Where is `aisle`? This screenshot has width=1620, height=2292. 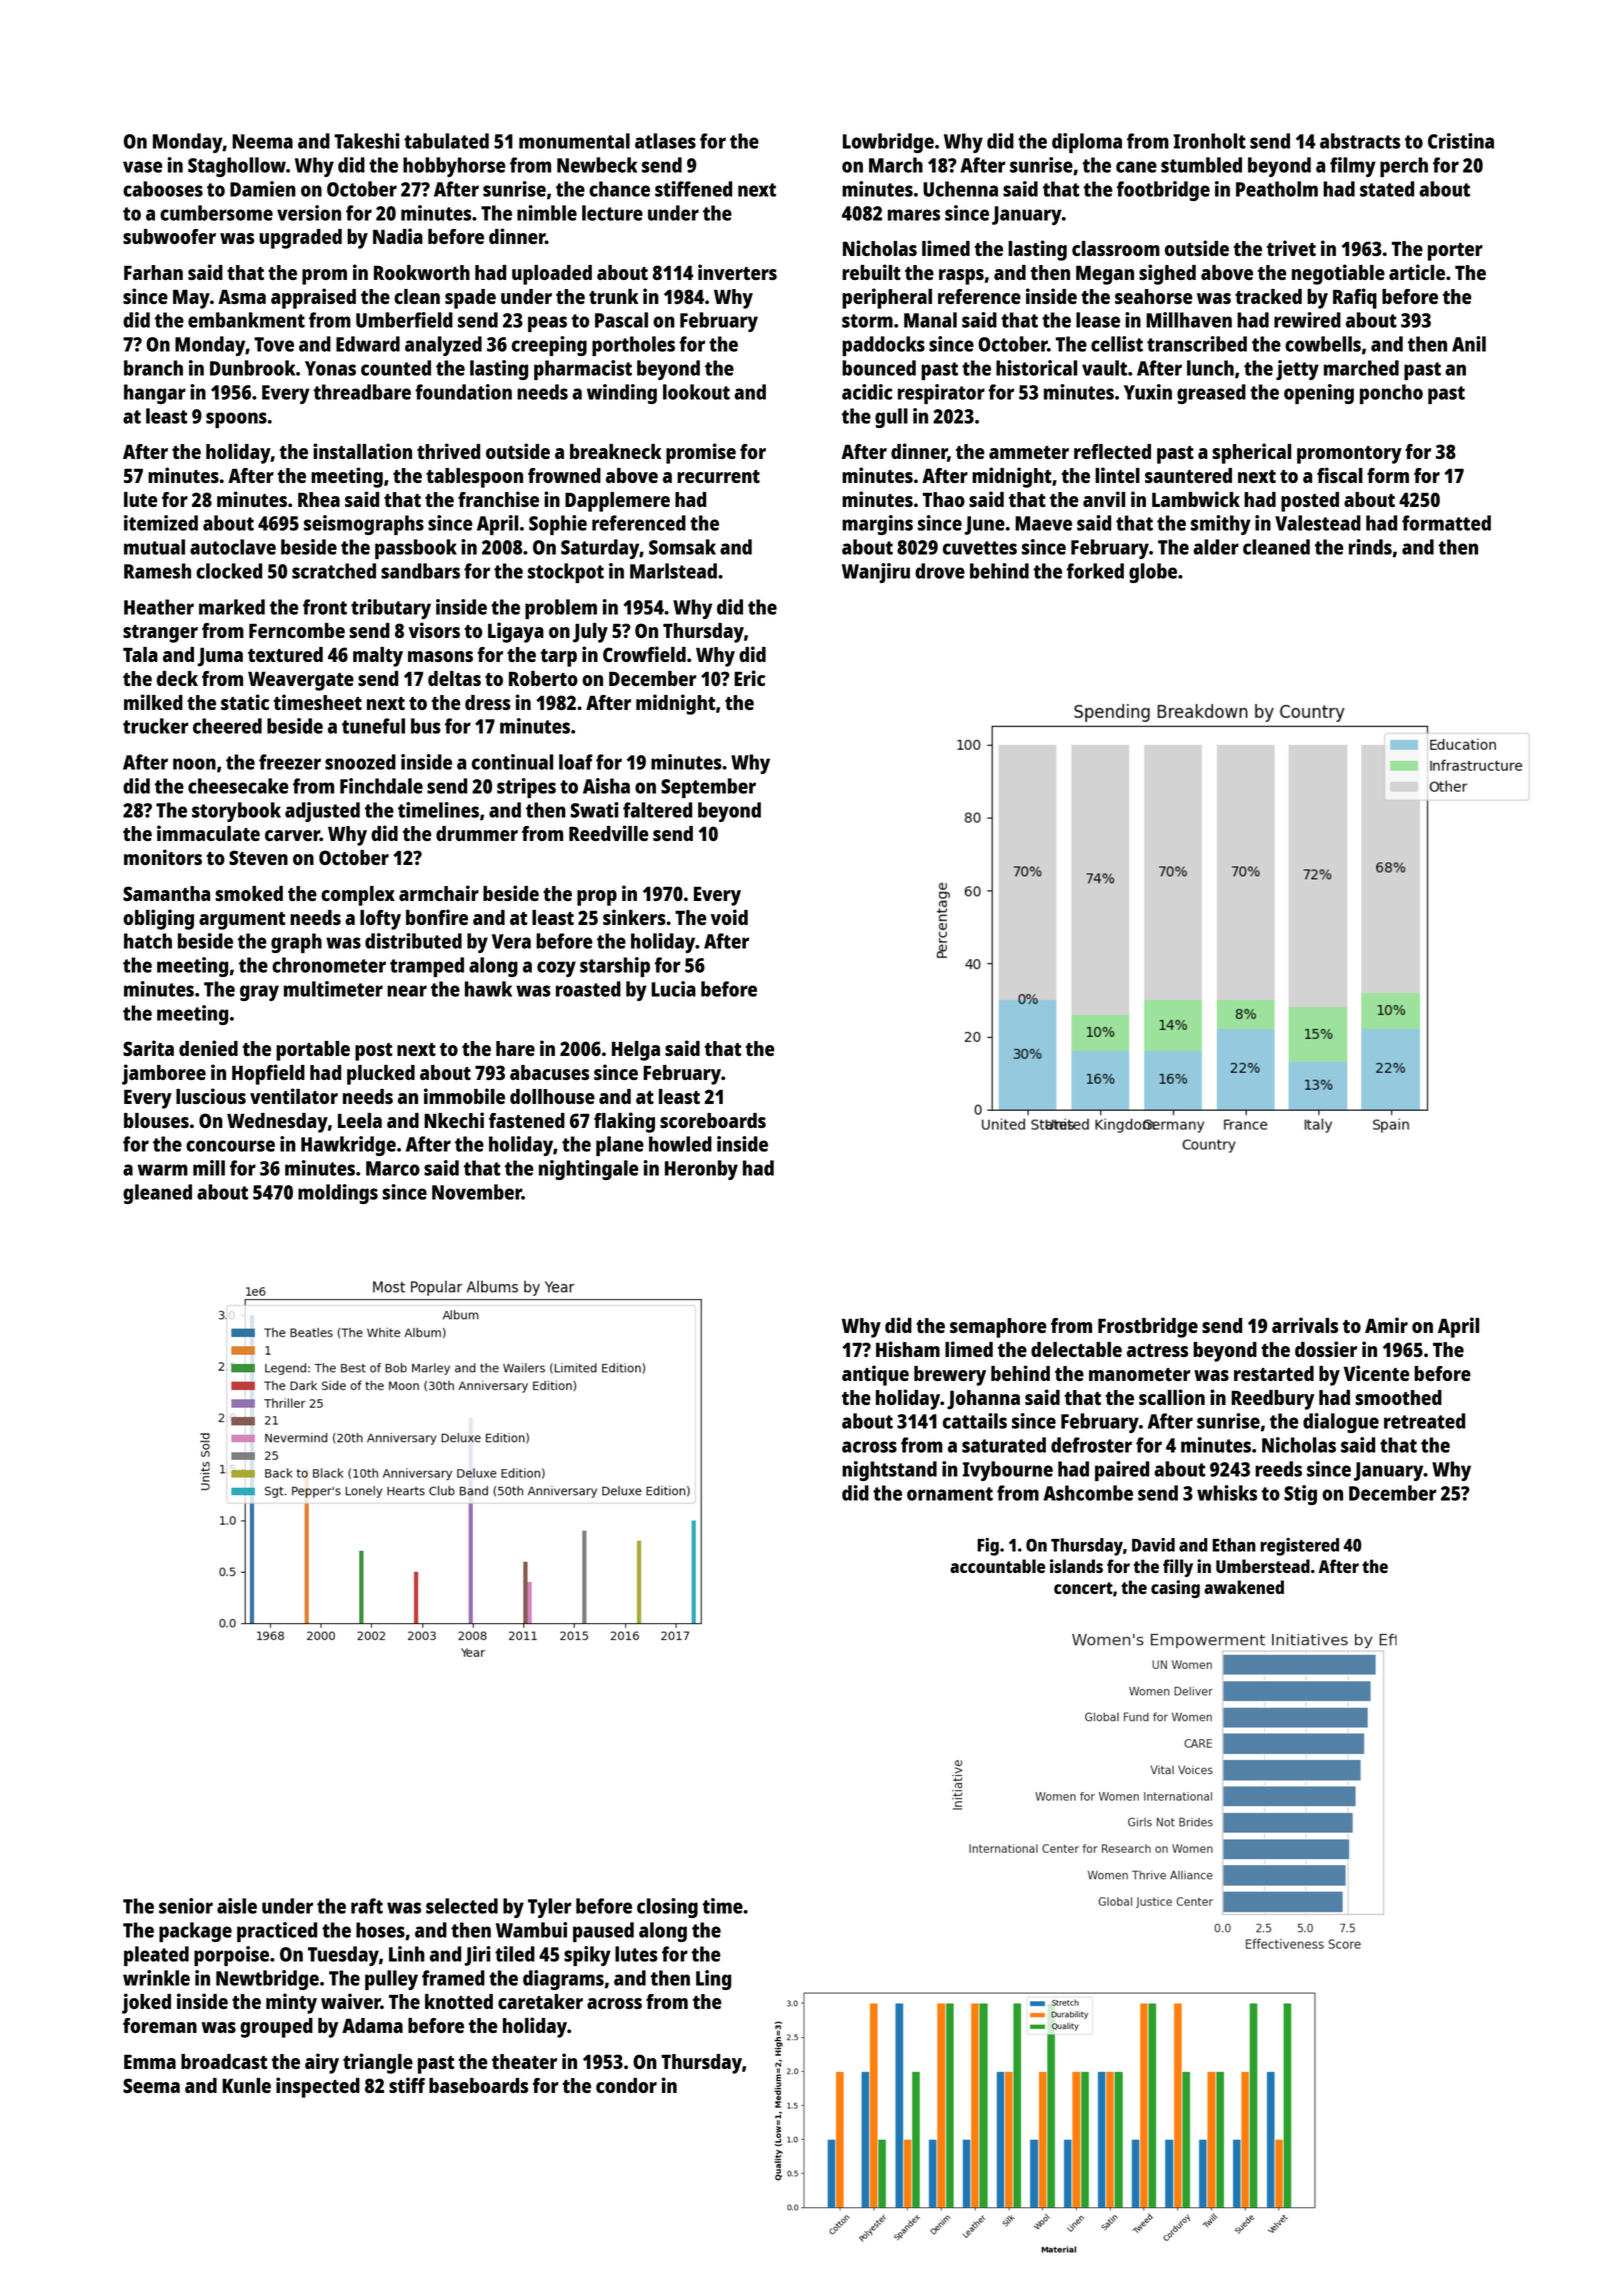 aisle is located at coordinates (237, 1906).
